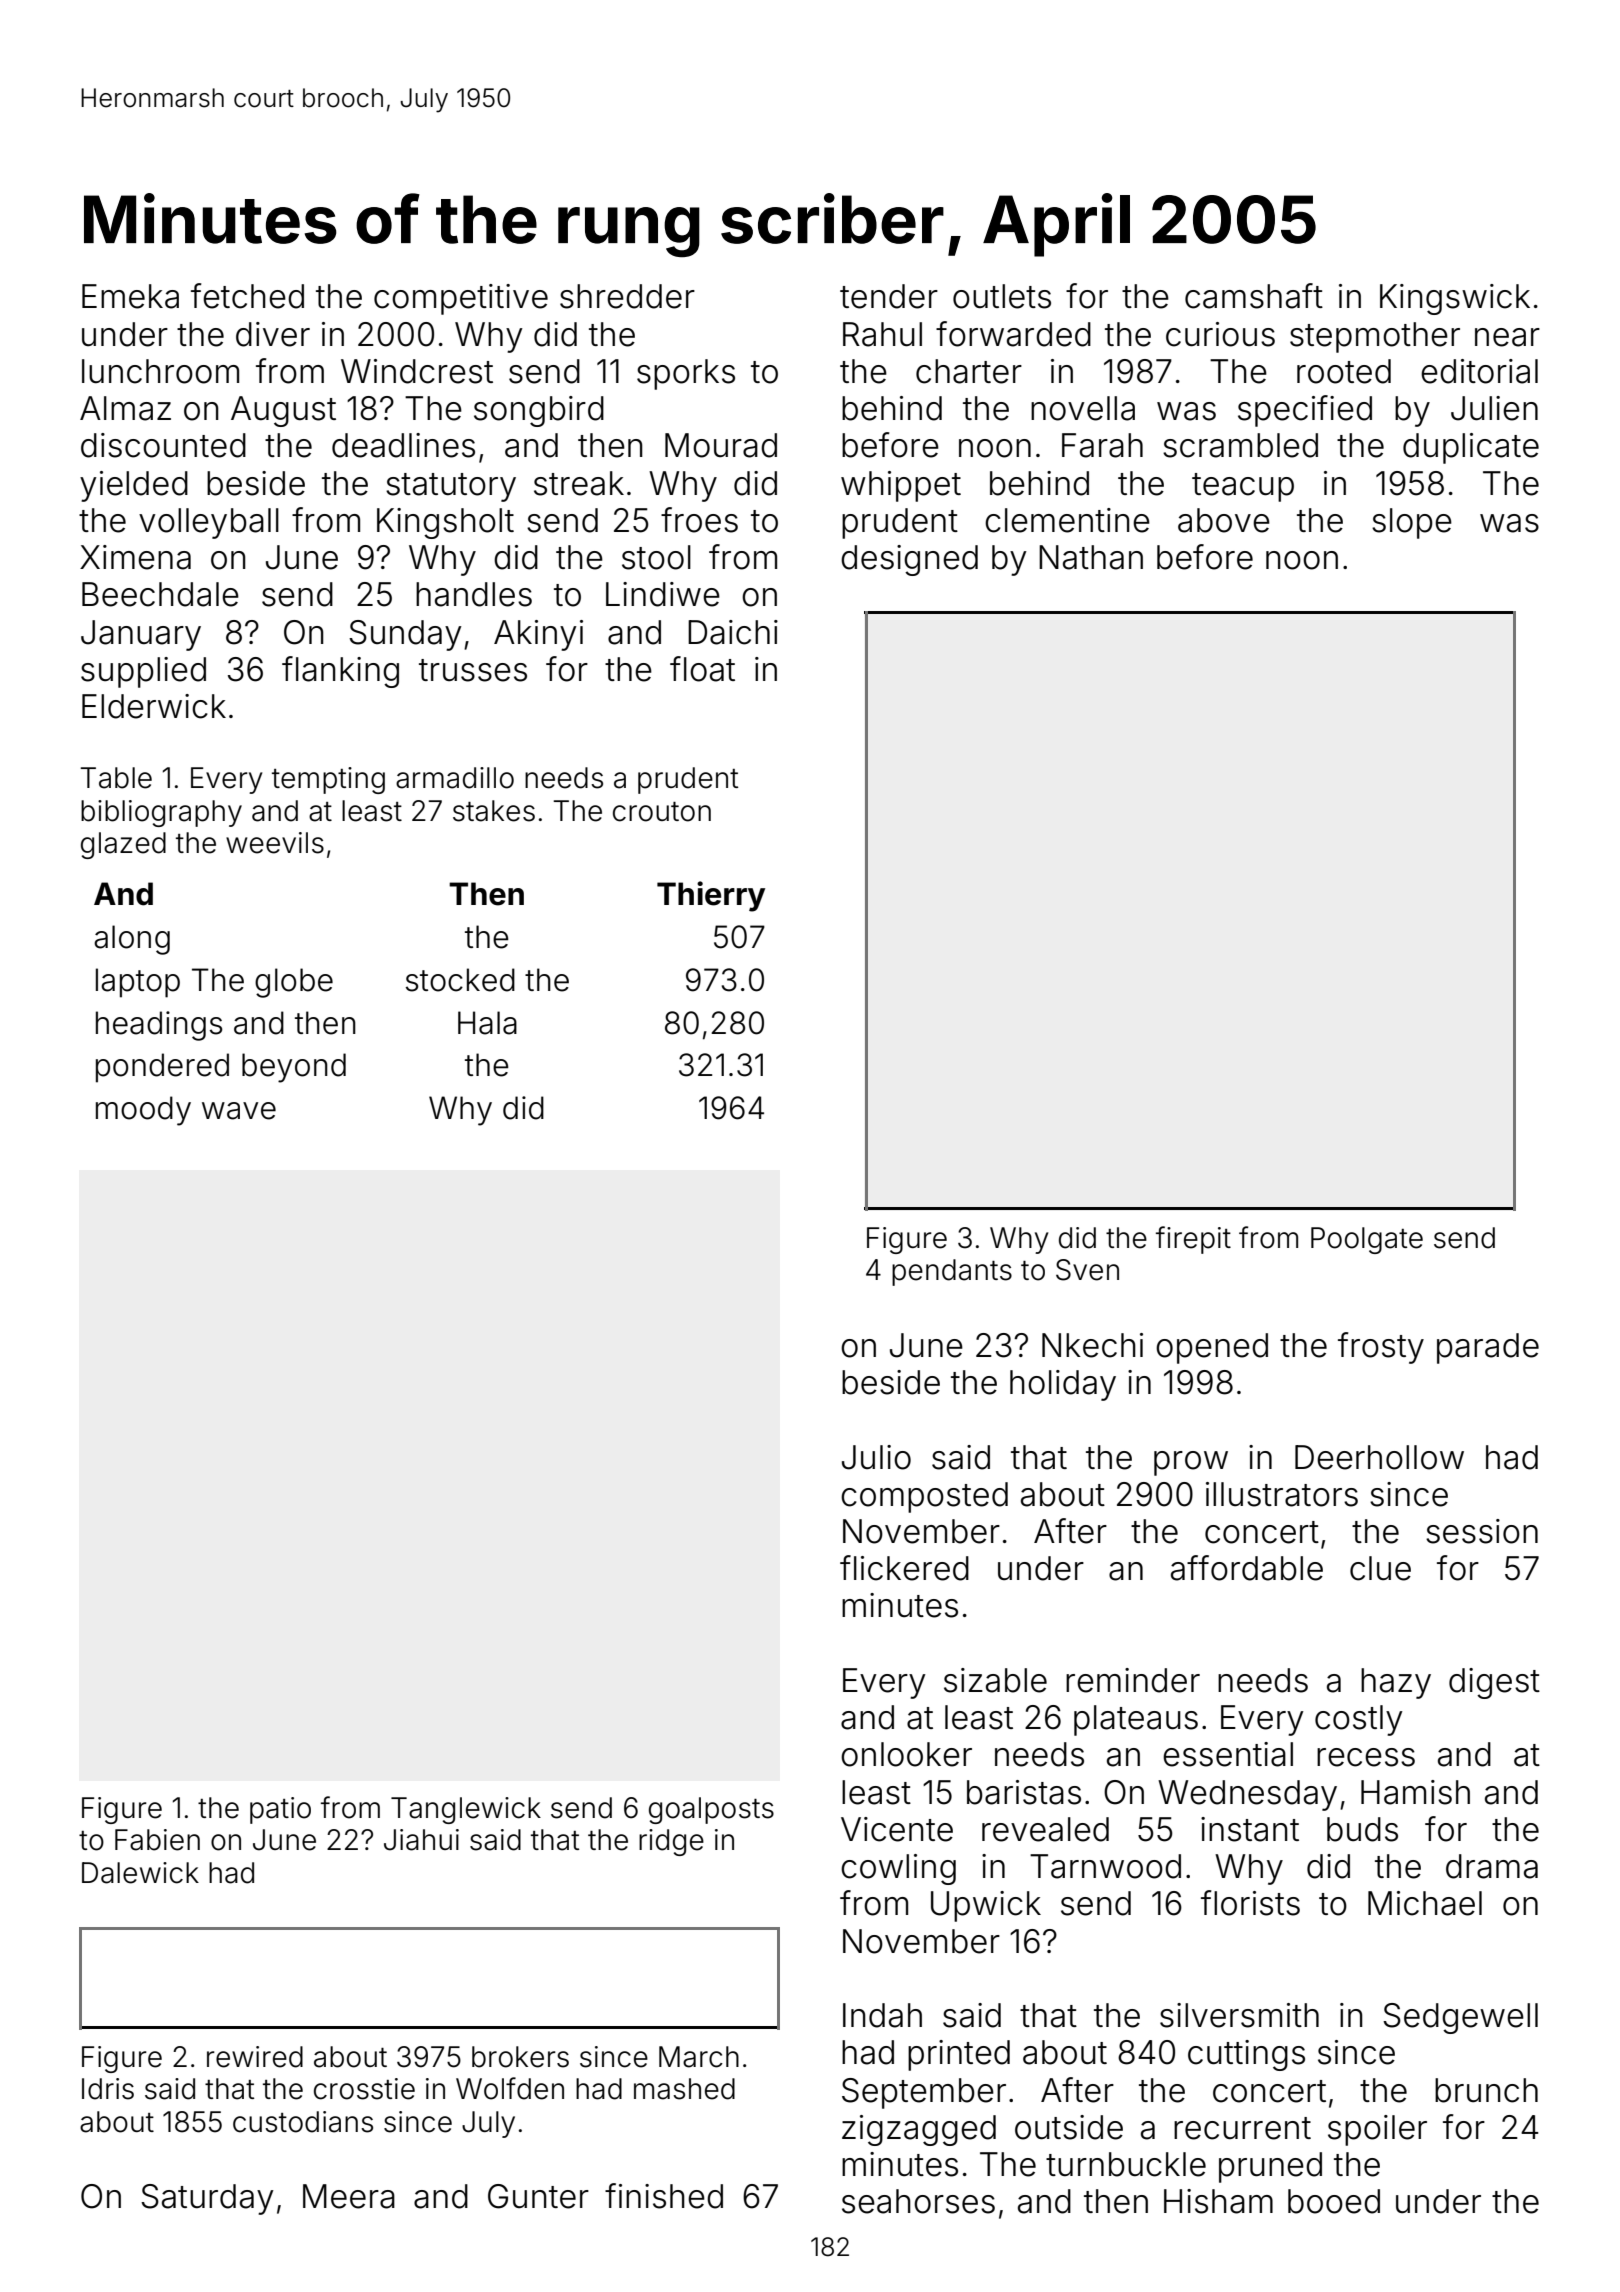 The height and width of the page is (2292, 1620). Describe the element at coordinates (349, 2196) in the page. I see `Meera` at that location.
